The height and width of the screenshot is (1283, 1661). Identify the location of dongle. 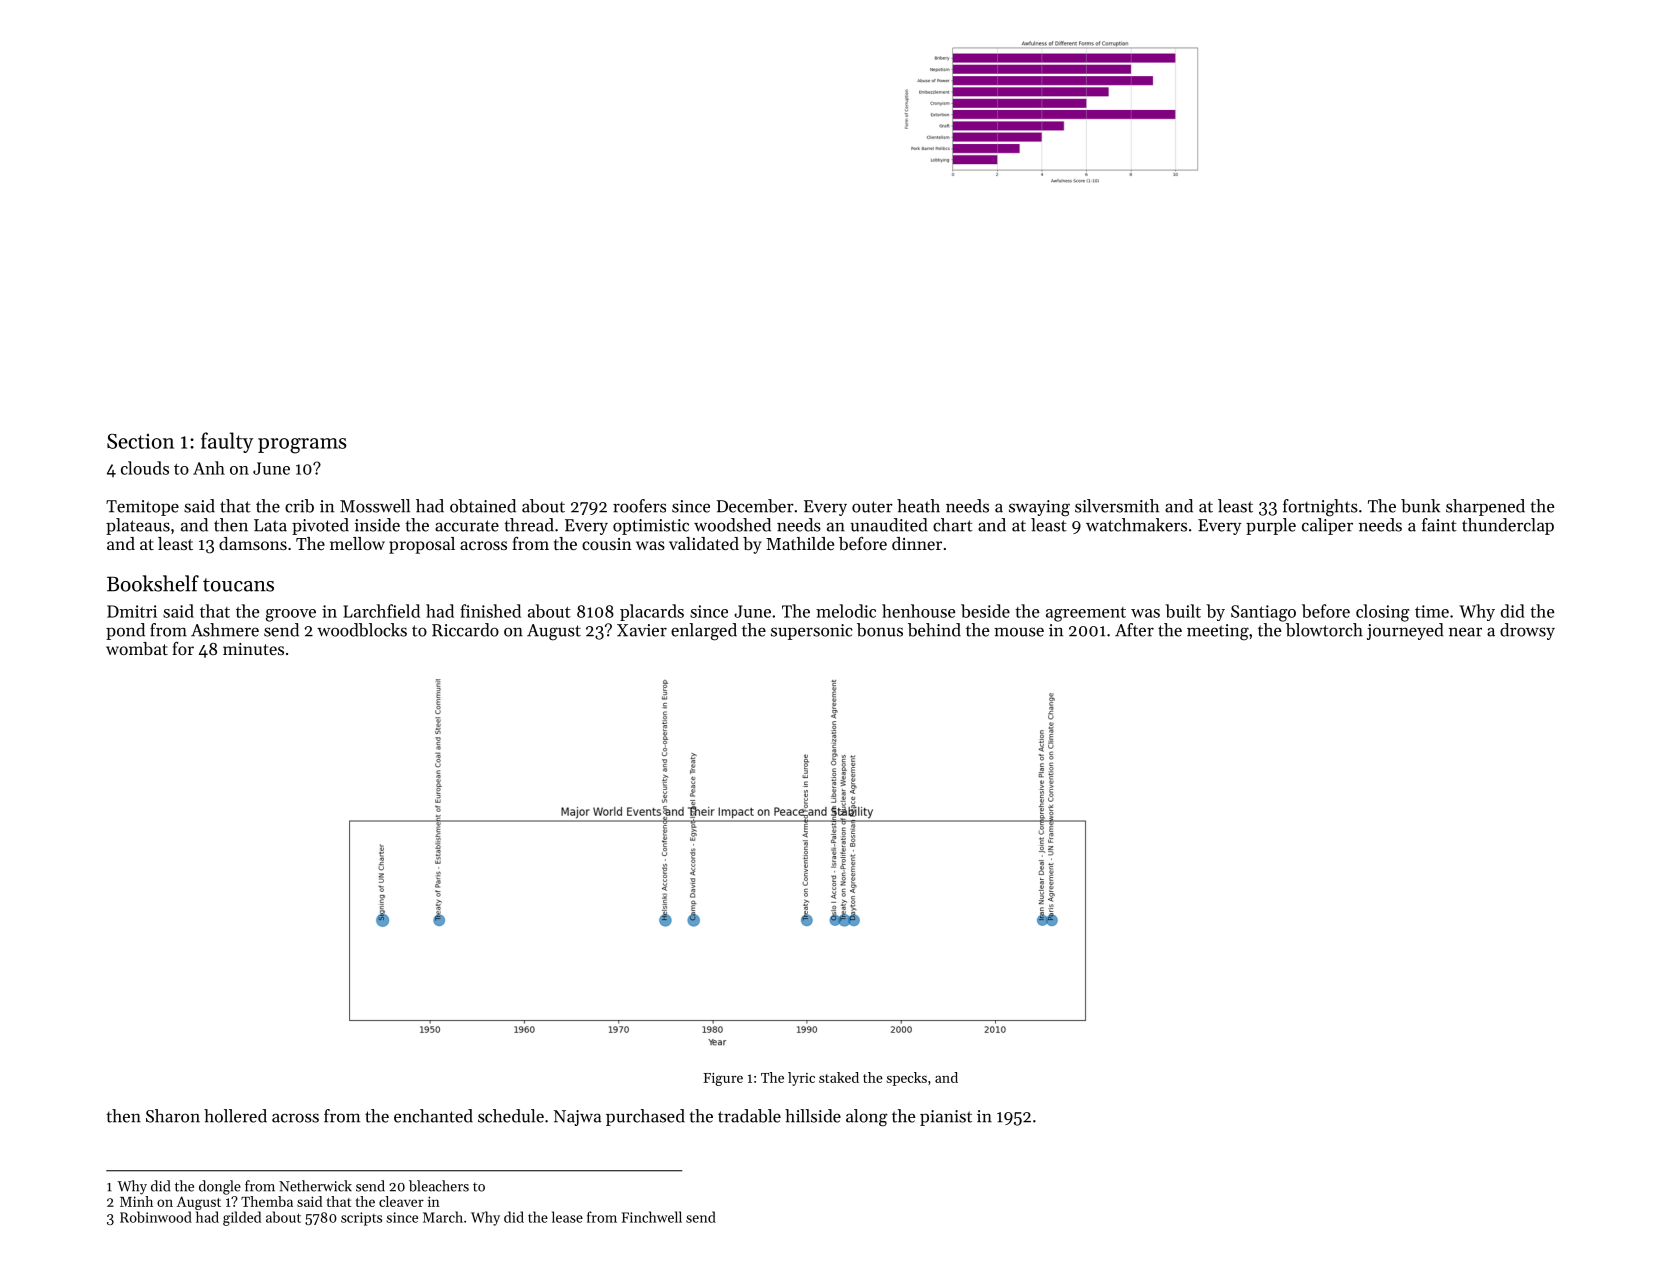
(220, 1187).
